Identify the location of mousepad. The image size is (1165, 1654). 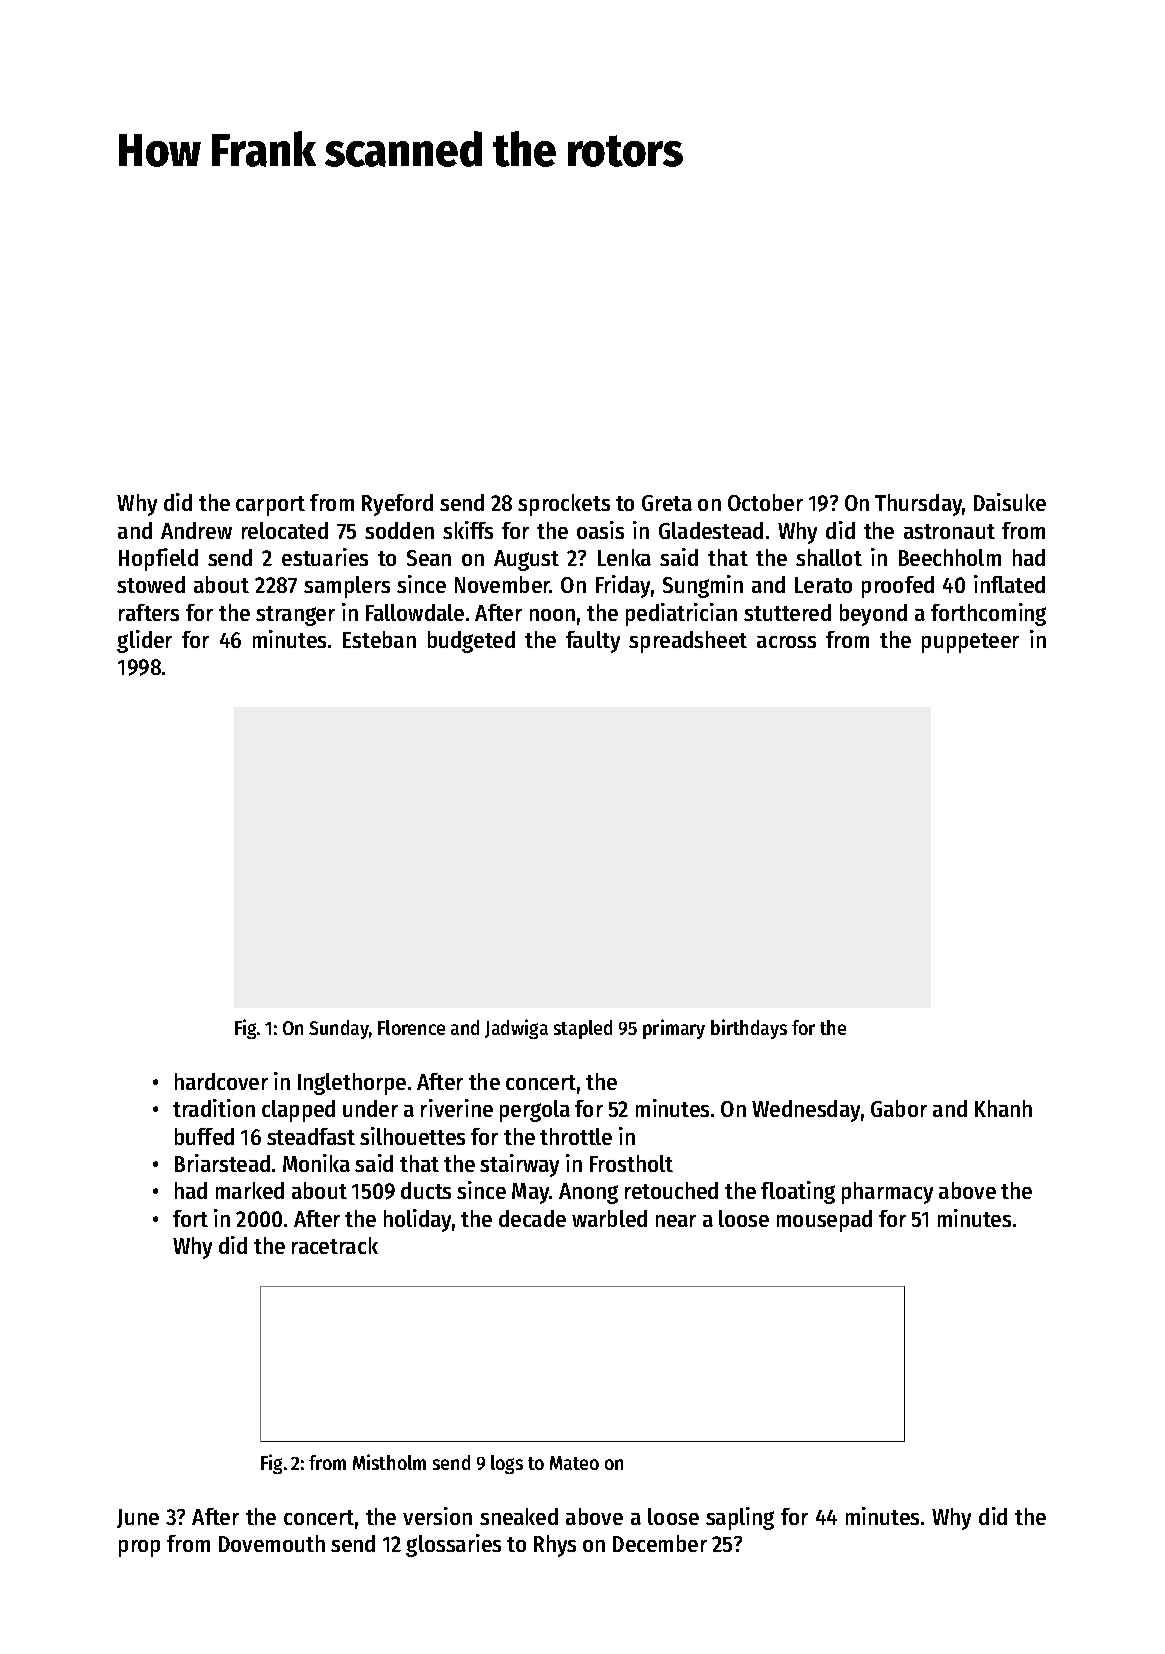
(824, 1221).
